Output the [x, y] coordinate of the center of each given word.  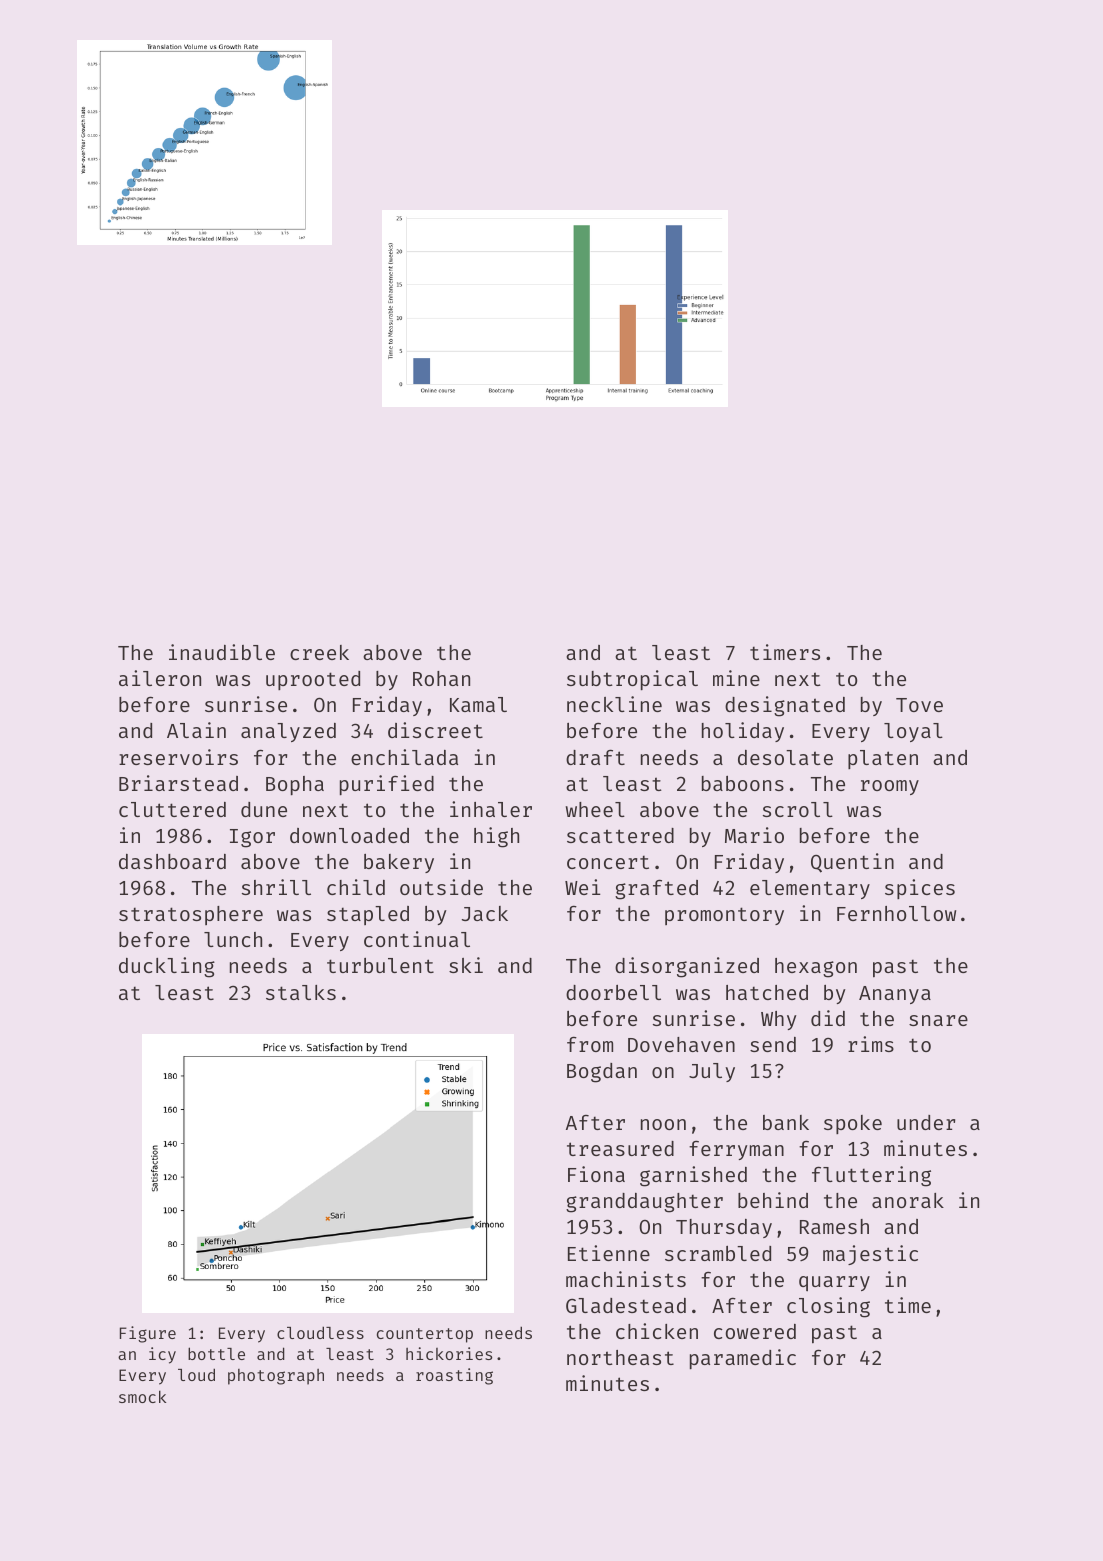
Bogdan [602, 1073]
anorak [908, 1200]
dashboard [172, 861]
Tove [919, 705]
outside [441, 887]
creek [319, 652]
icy [162, 1355]
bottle [216, 1353]
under [926, 1122]
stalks [301, 992]
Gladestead [626, 1305]
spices [920, 889]
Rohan [441, 678]
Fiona [596, 1174]
